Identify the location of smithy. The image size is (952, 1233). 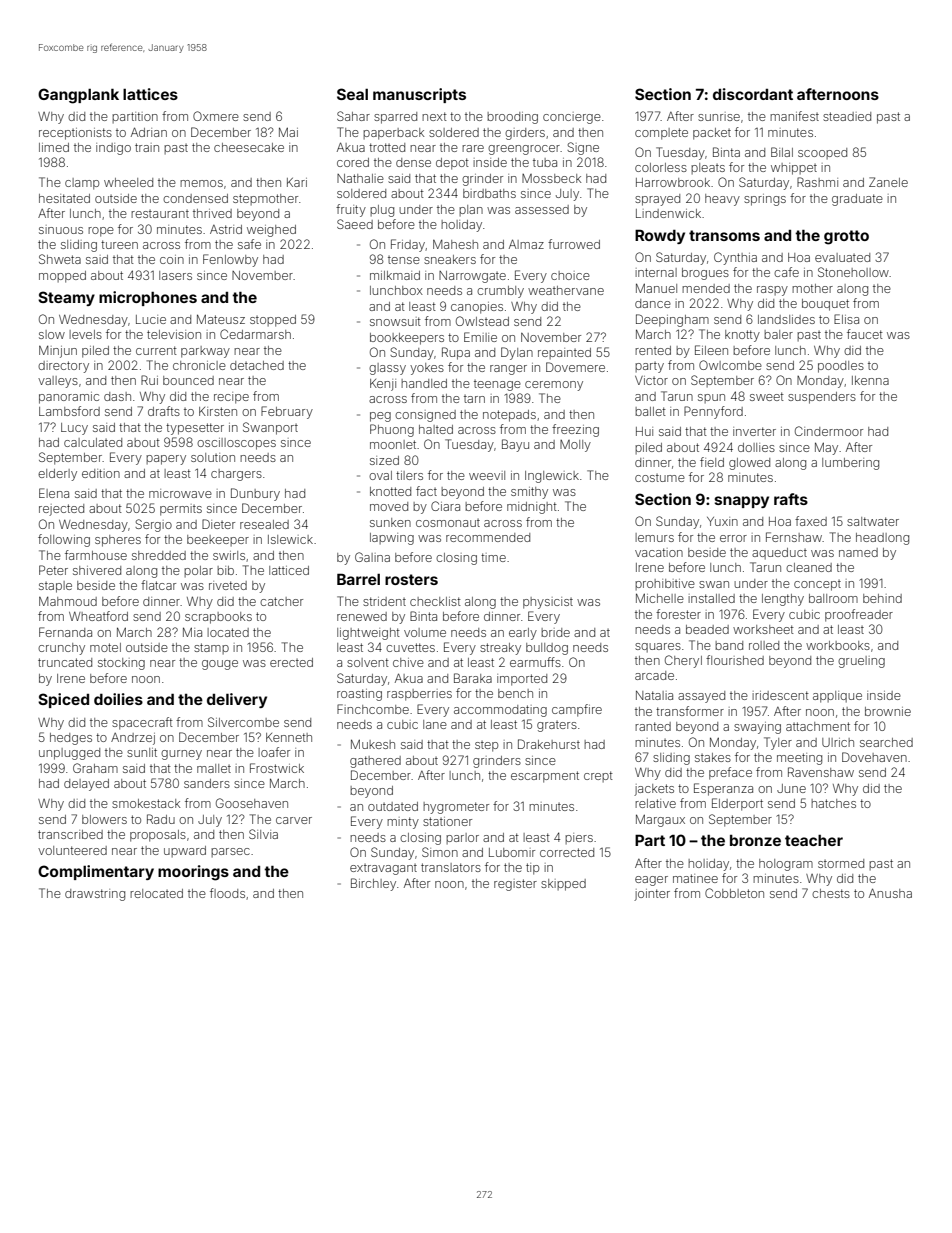
(529, 493).
